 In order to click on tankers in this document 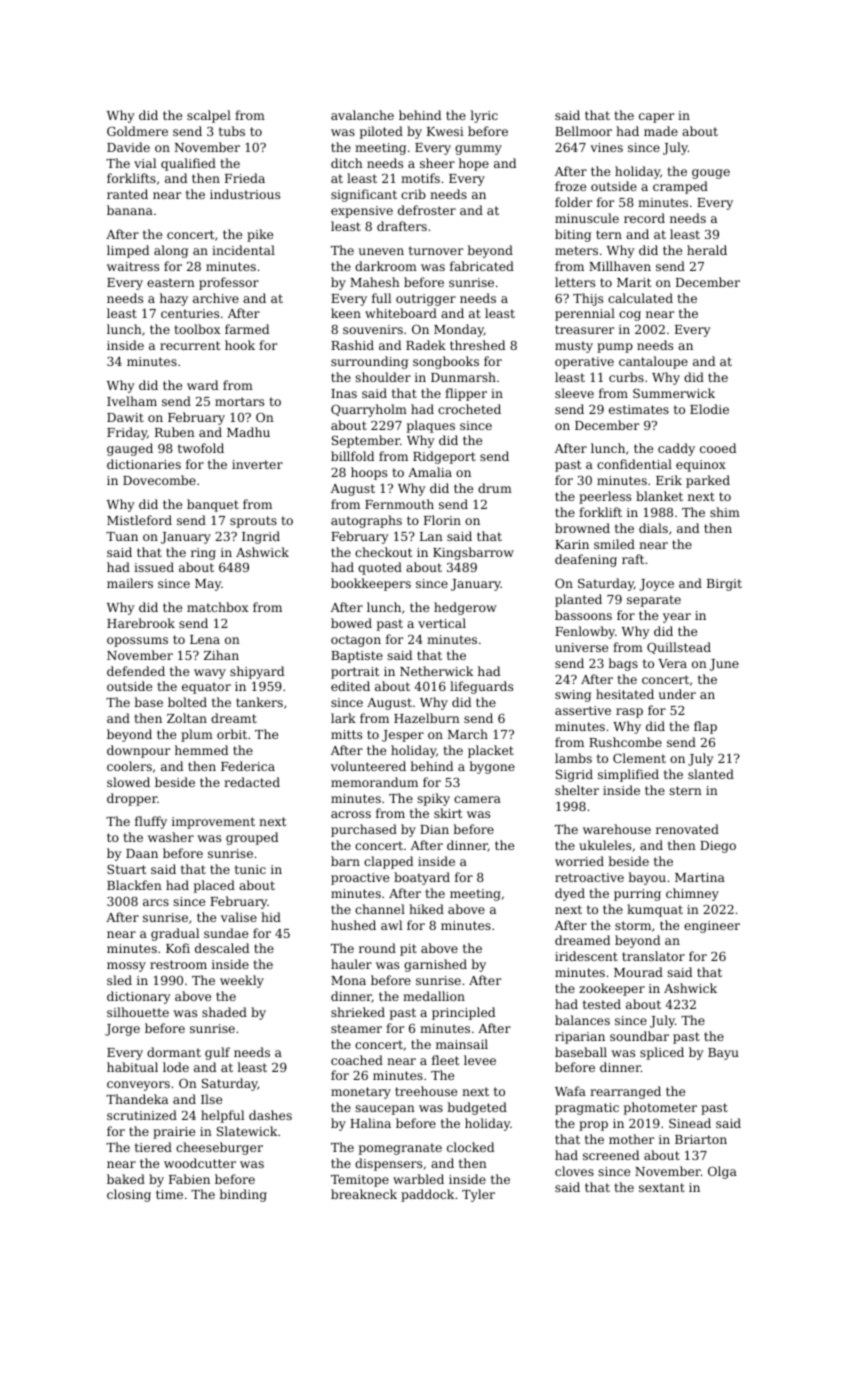, I will do `click(259, 702)`.
